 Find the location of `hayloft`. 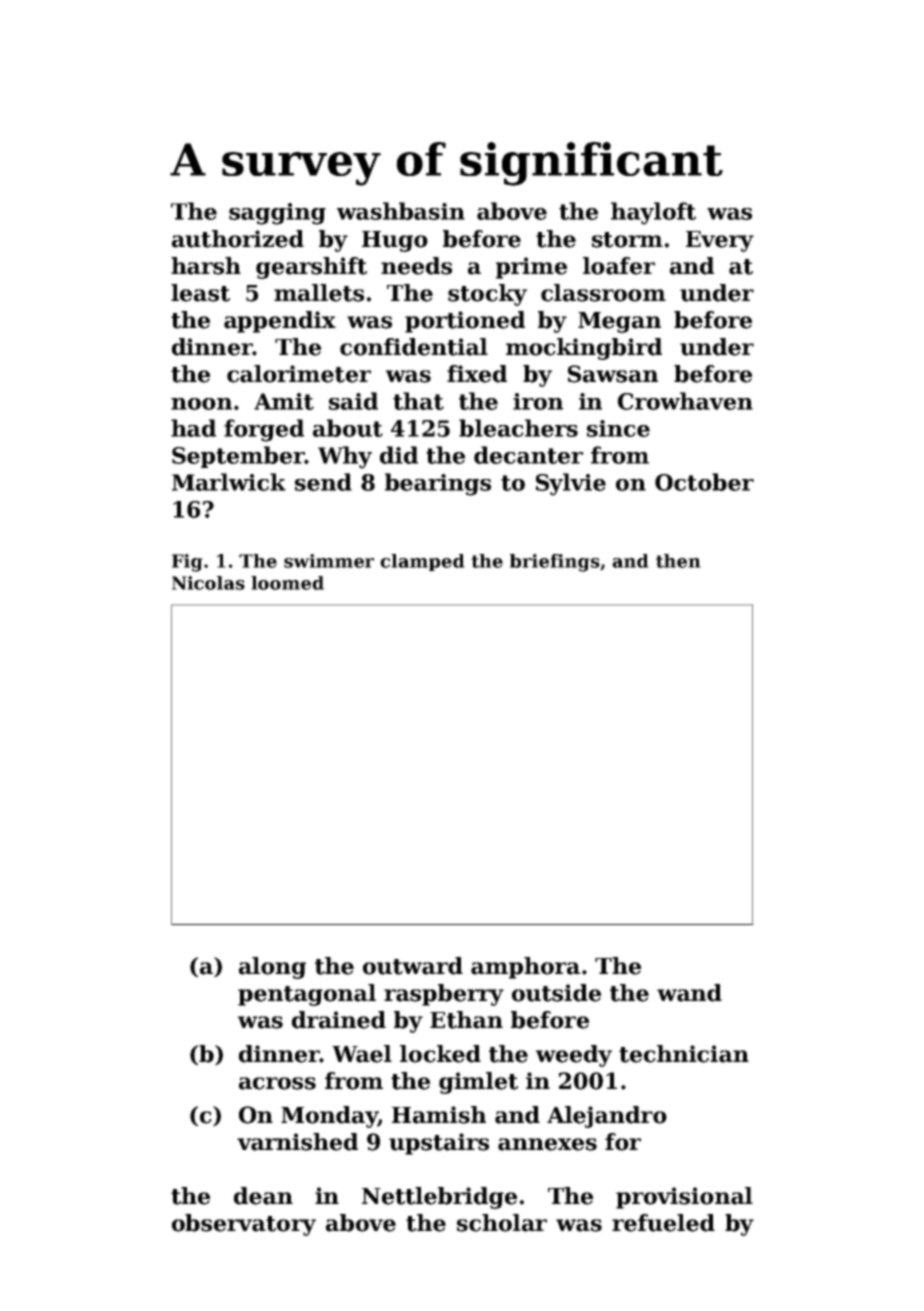

hayloft is located at coordinates (653, 213).
